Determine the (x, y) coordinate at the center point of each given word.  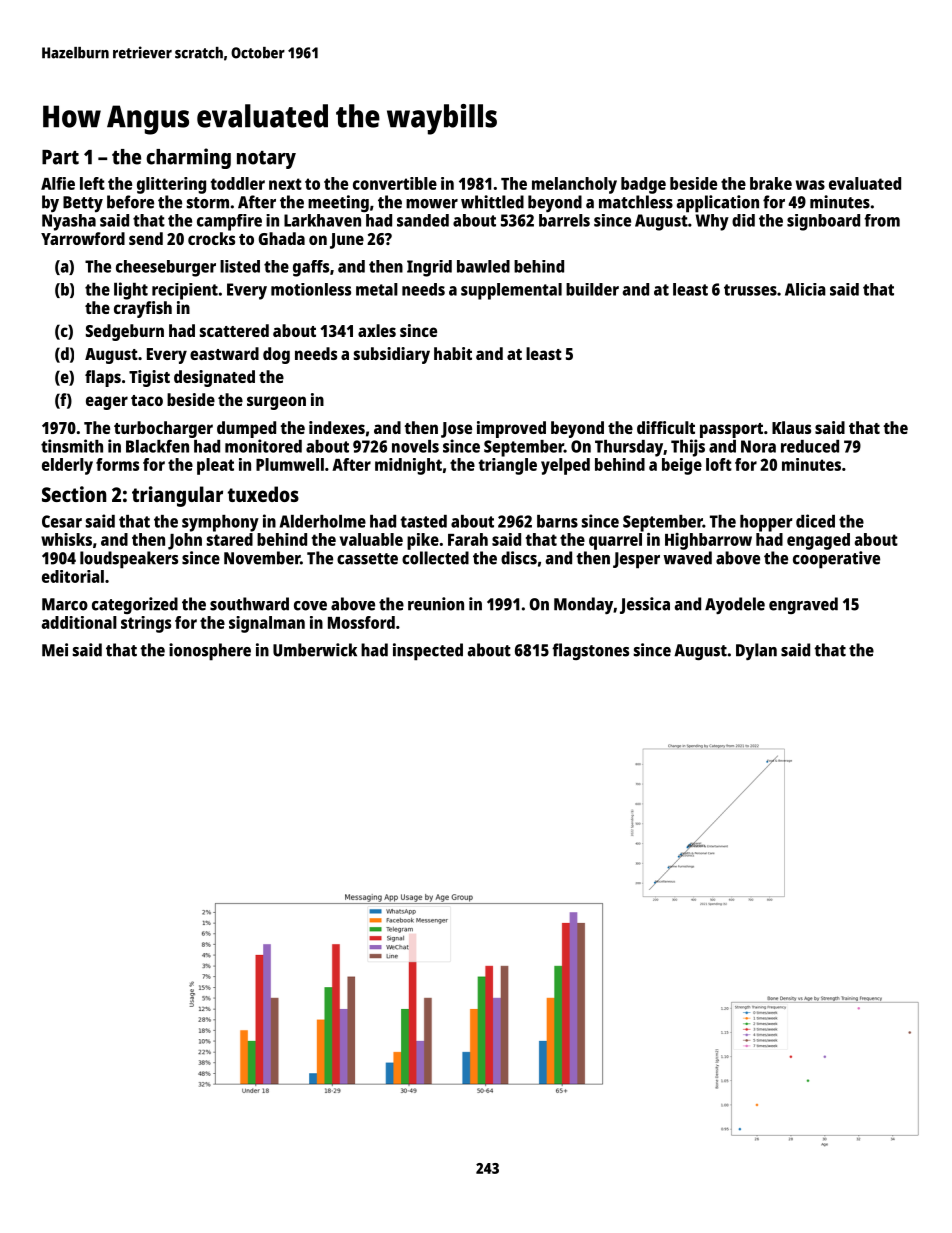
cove (310, 606)
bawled (483, 266)
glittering (171, 185)
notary (266, 160)
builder (592, 289)
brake (771, 183)
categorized (135, 605)
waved (687, 558)
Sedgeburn (125, 332)
